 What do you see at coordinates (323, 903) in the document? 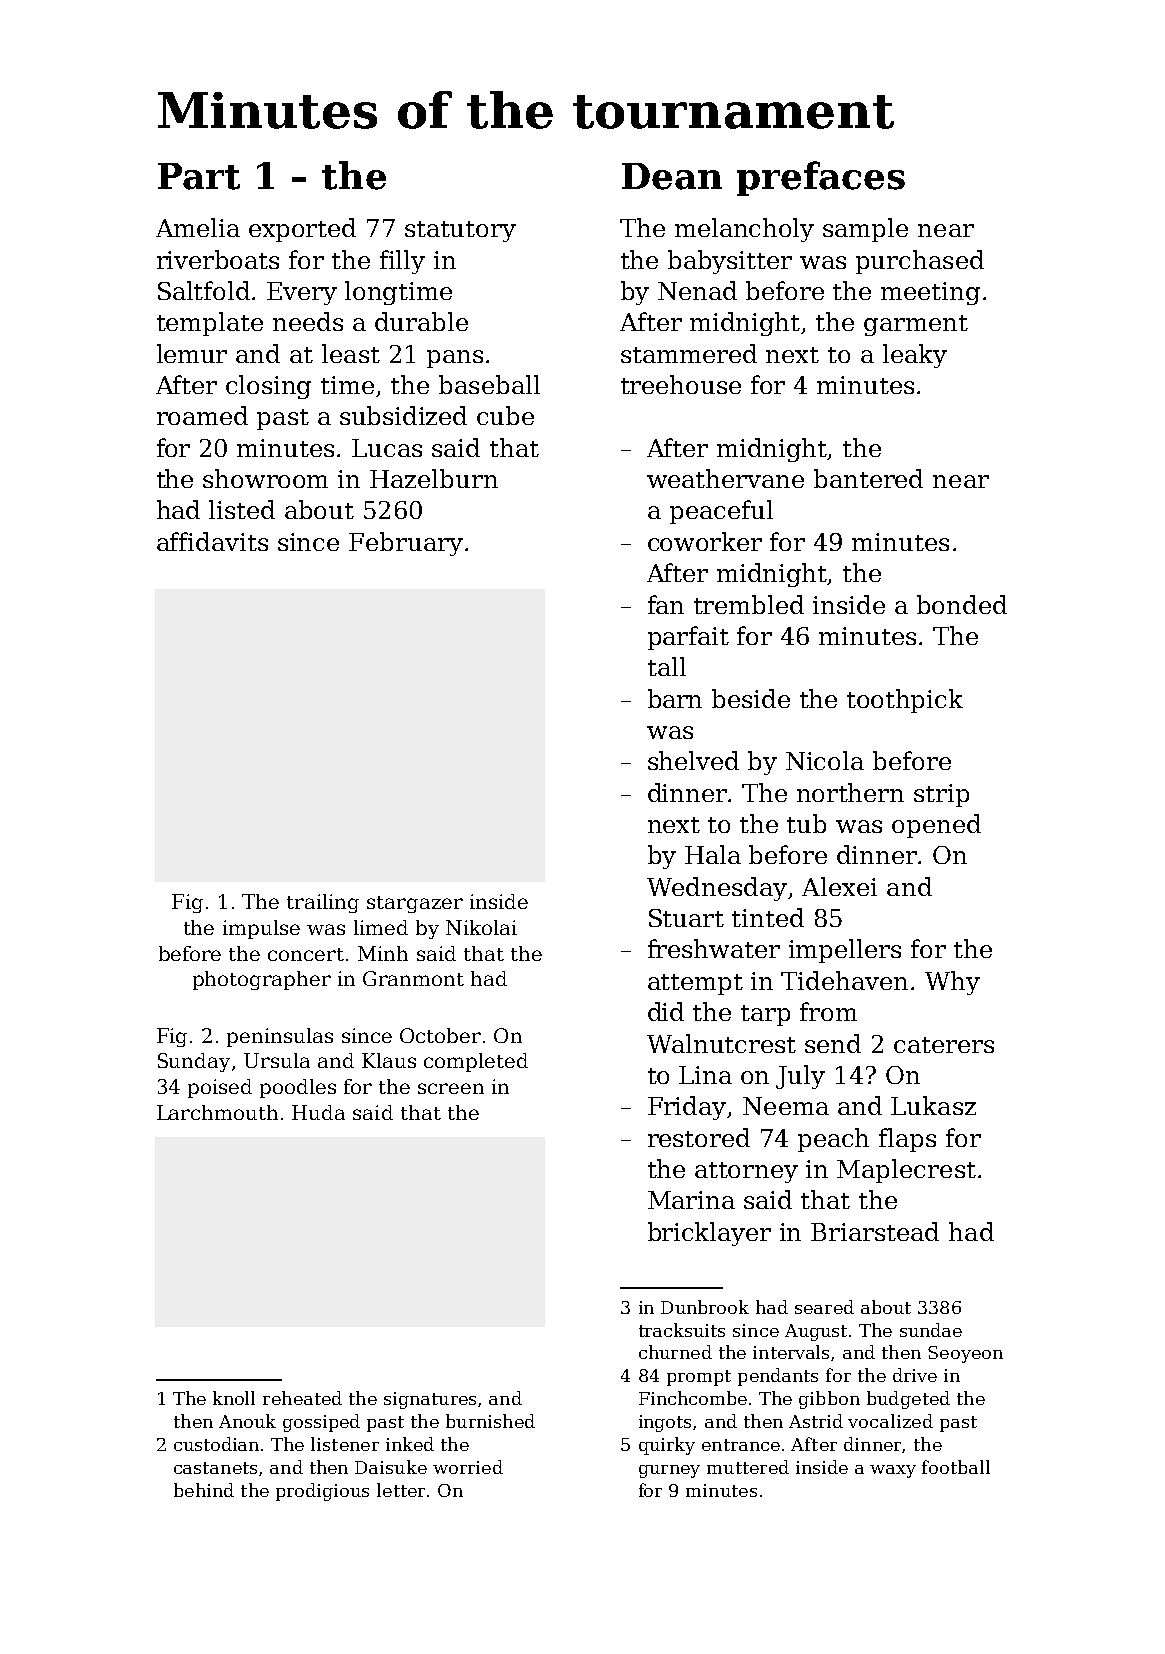
I see `trailing` at bounding box center [323, 903].
